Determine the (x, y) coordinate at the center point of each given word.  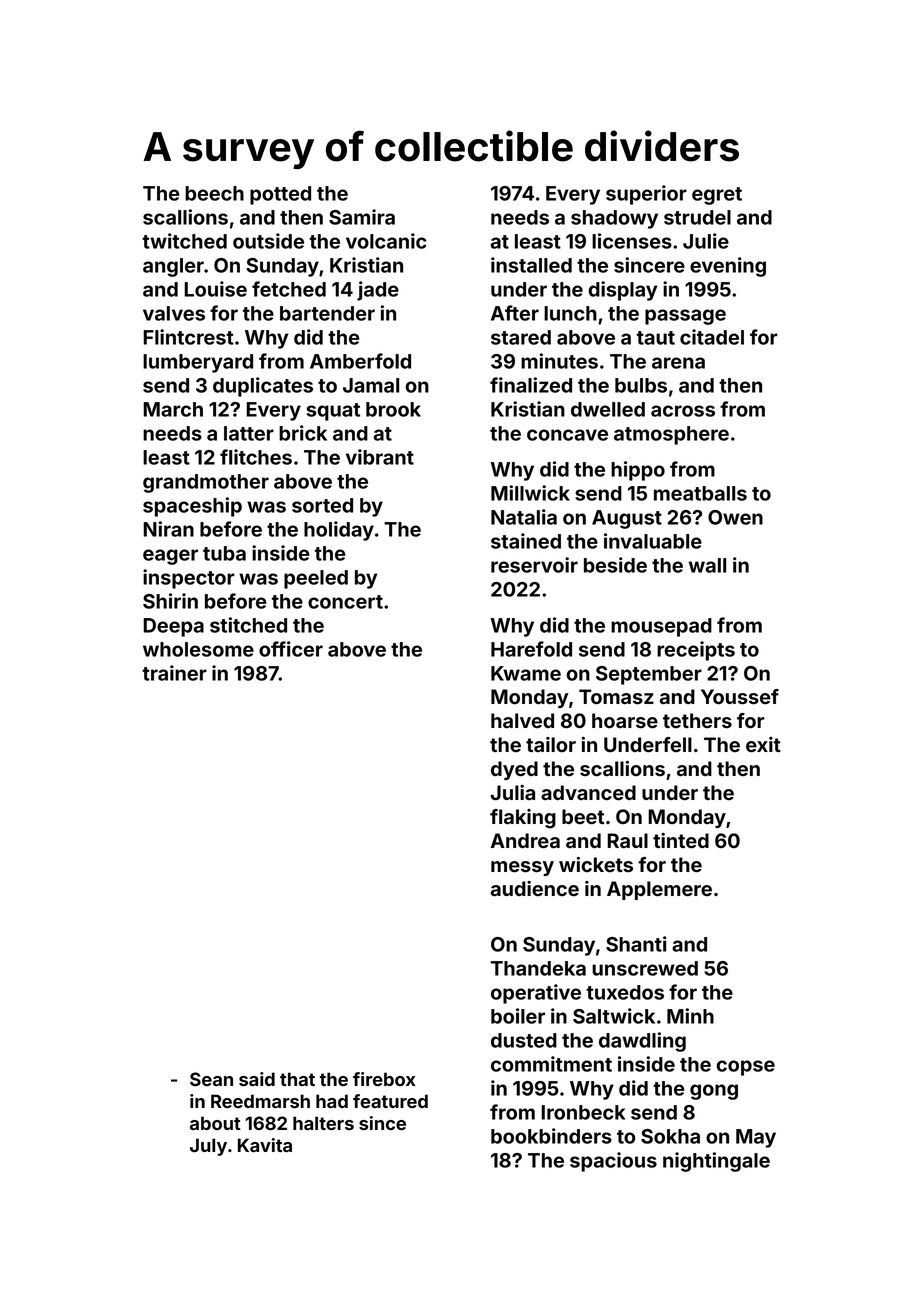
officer (291, 649)
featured (390, 1101)
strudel (697, 217)
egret (717, 196)
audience (535, 889)
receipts (696, 651)
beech (214, 193)
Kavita (265, 1145)
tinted (681, 841)
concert (345, 602)
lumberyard (198, 363)
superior (646, 195)
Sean (211, 1079)
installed (531, 265)
